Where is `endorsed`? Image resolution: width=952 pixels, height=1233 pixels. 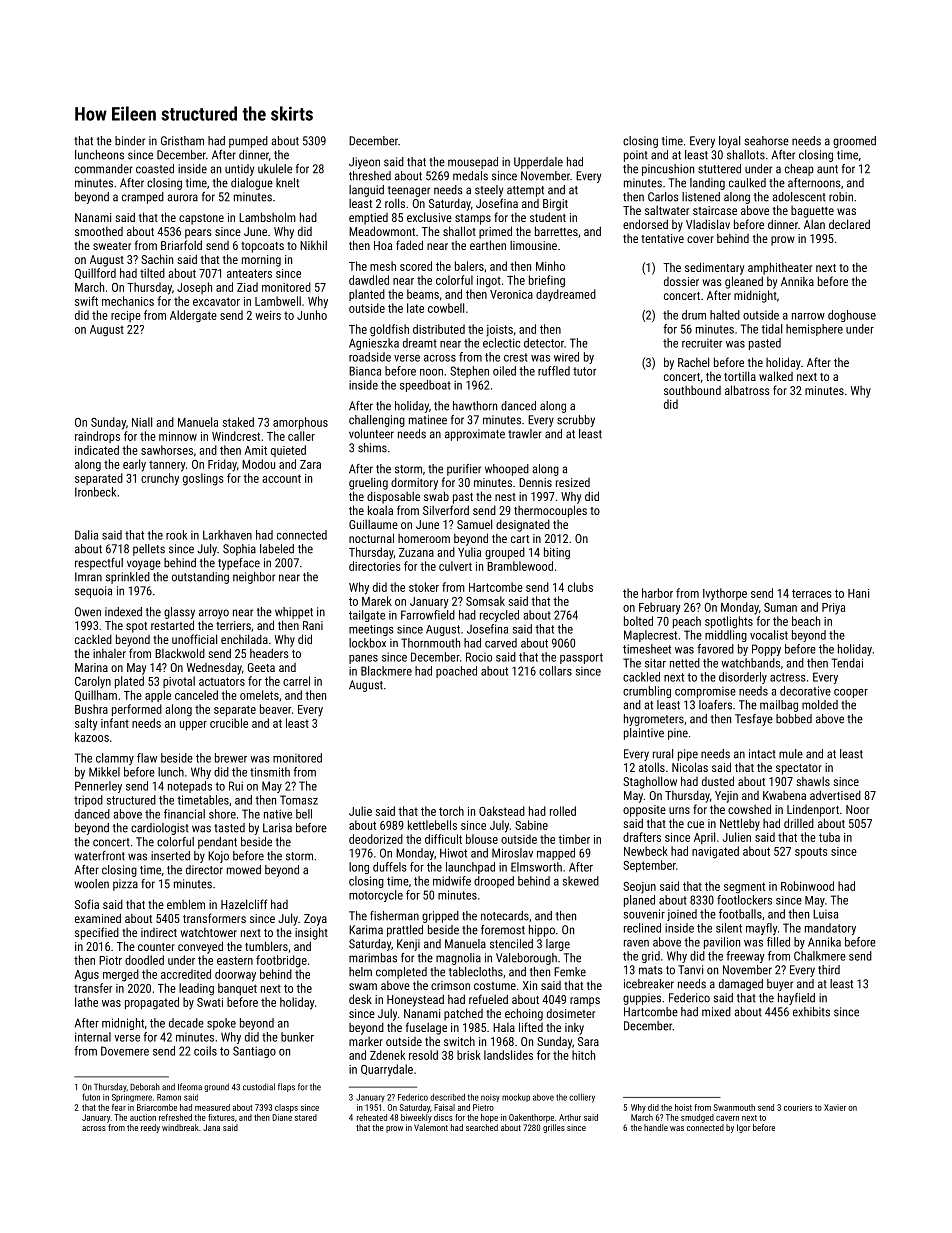
endorsed is located at coordinates (645, 224).
